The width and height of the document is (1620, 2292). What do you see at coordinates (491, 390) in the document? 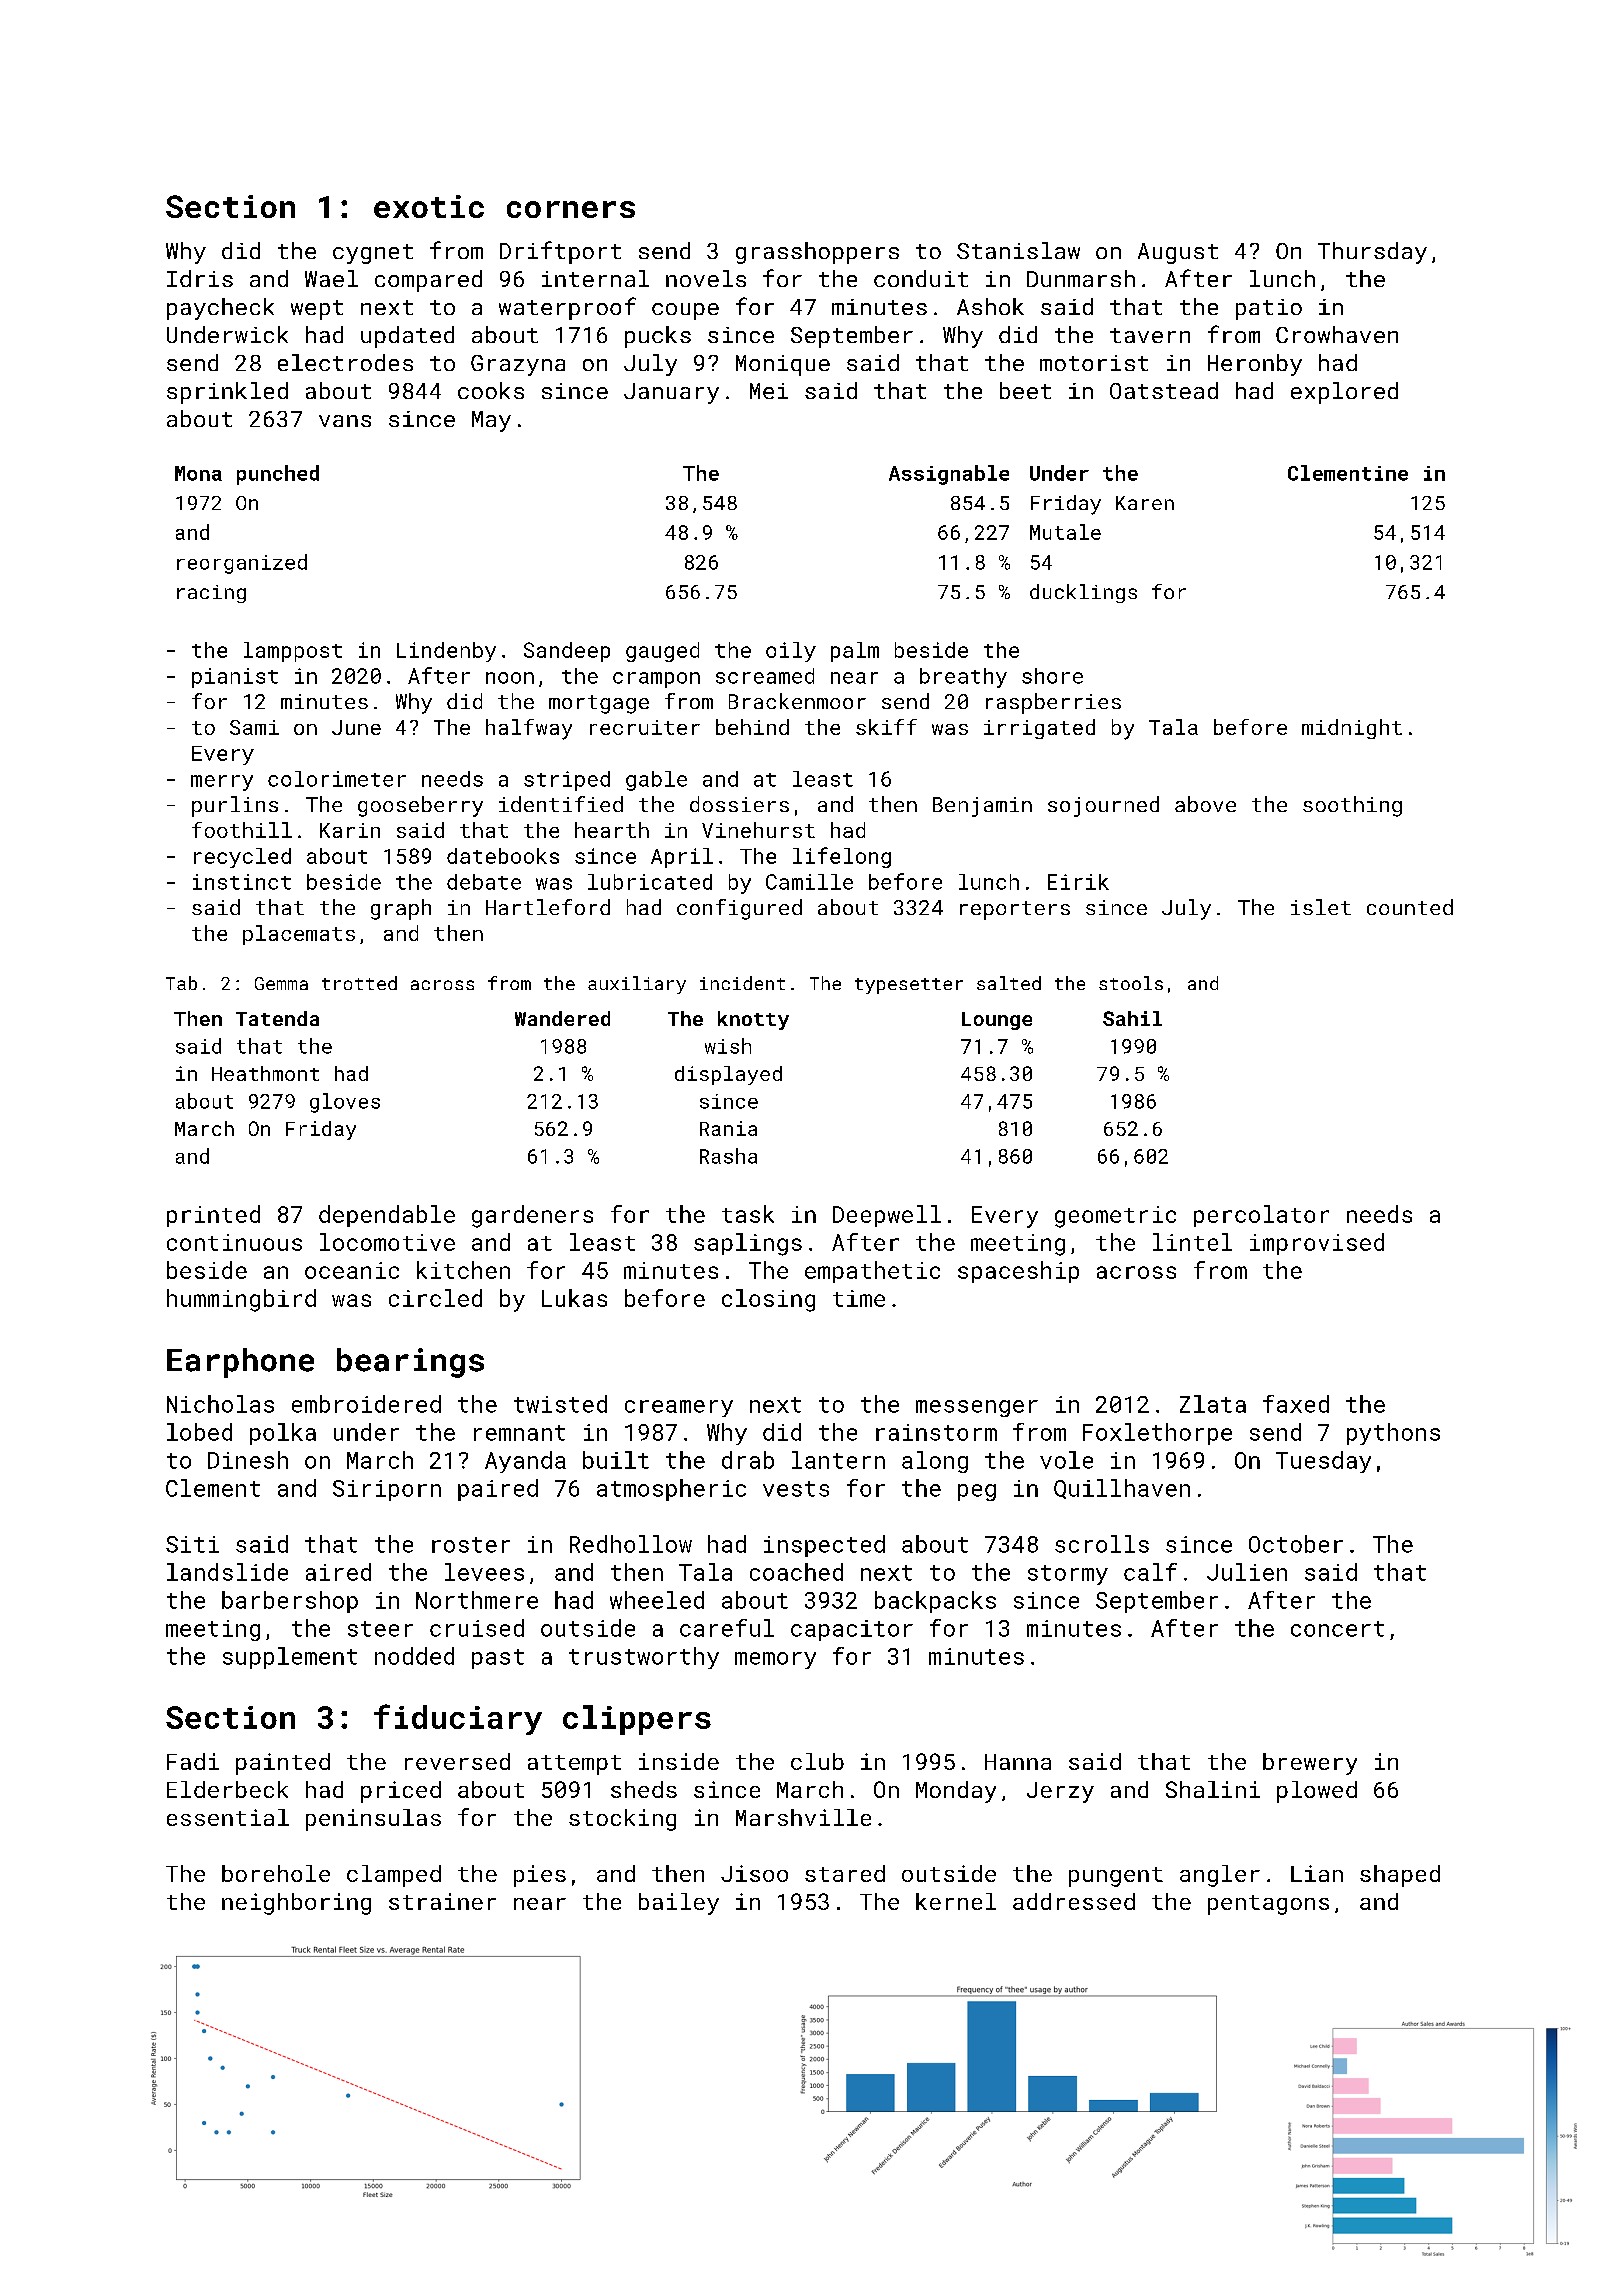
I see `cooks` at bounding box center [491, 390].
